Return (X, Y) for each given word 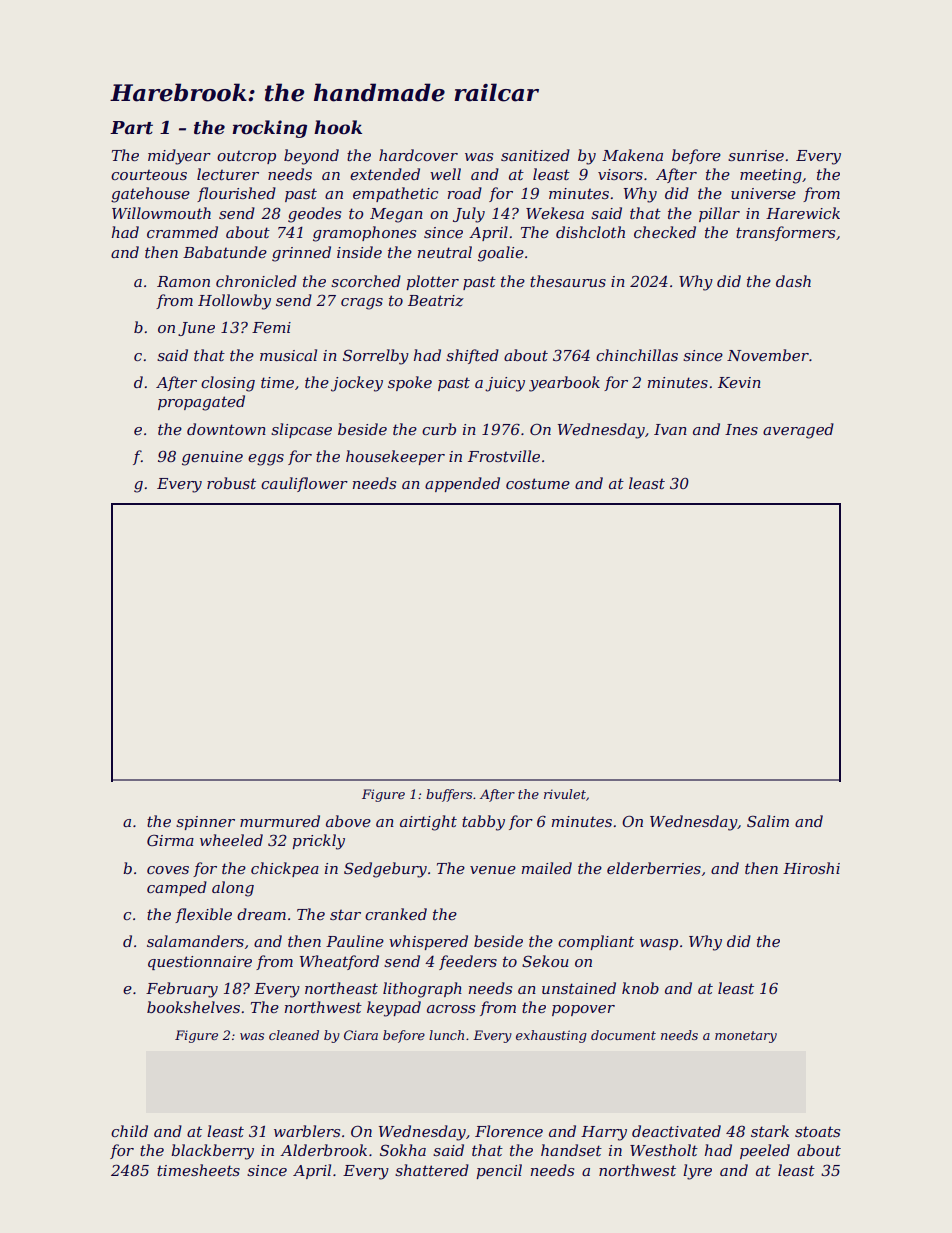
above (348, 821)
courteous (149, 174)
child (129, 1131)
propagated (201, 403)
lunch (446, 1035)
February (182, 990)
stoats (817, 1131)
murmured (280, 821)
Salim (768, 821)
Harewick (803, 213)
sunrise (756, 155)
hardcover (418, 155)
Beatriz (436, 301)
